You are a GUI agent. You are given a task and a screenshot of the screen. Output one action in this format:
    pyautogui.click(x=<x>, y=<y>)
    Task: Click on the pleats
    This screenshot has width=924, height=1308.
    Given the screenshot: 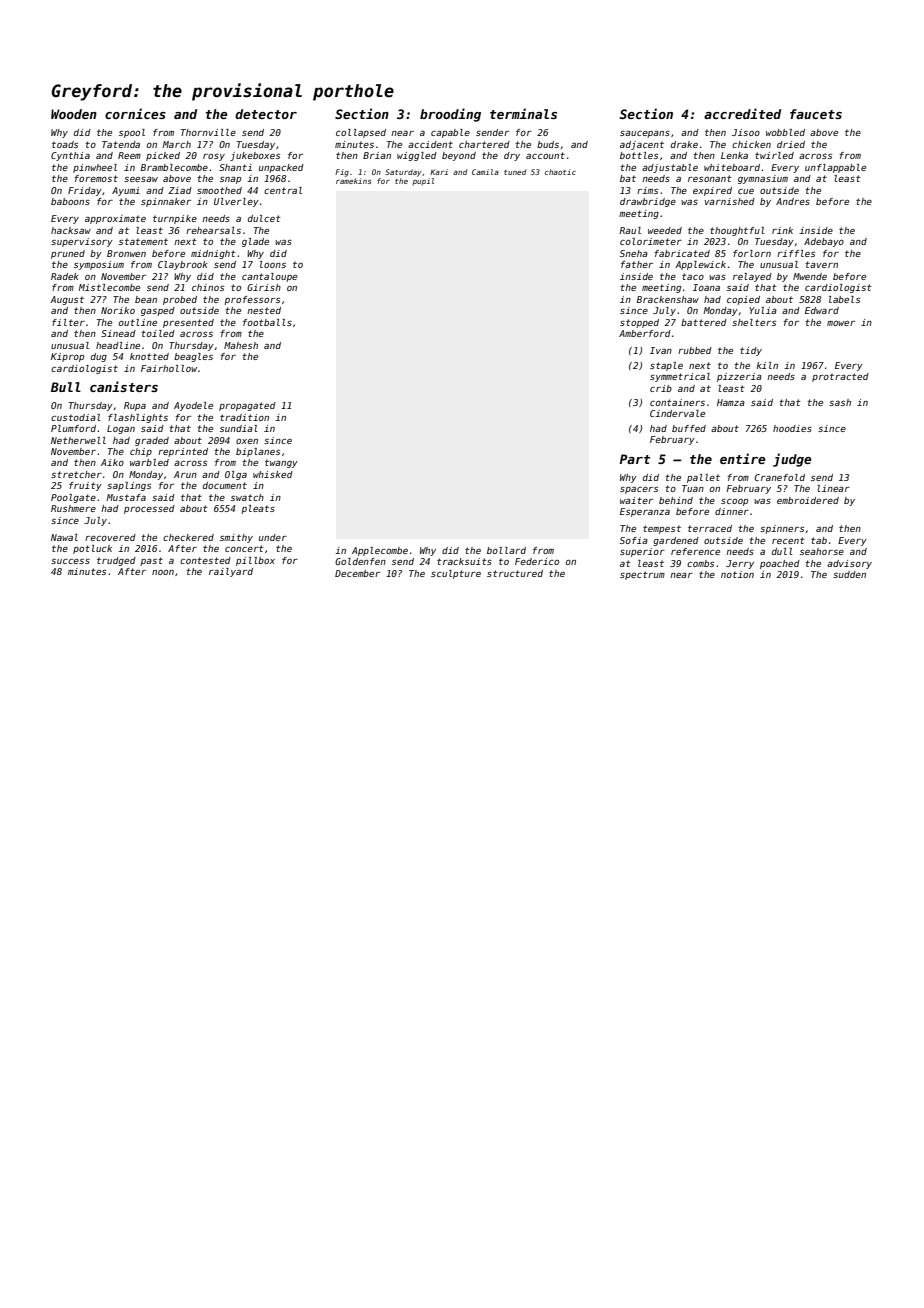 What is the action you would take?
    pyautogui.click(x=258, y=509)
